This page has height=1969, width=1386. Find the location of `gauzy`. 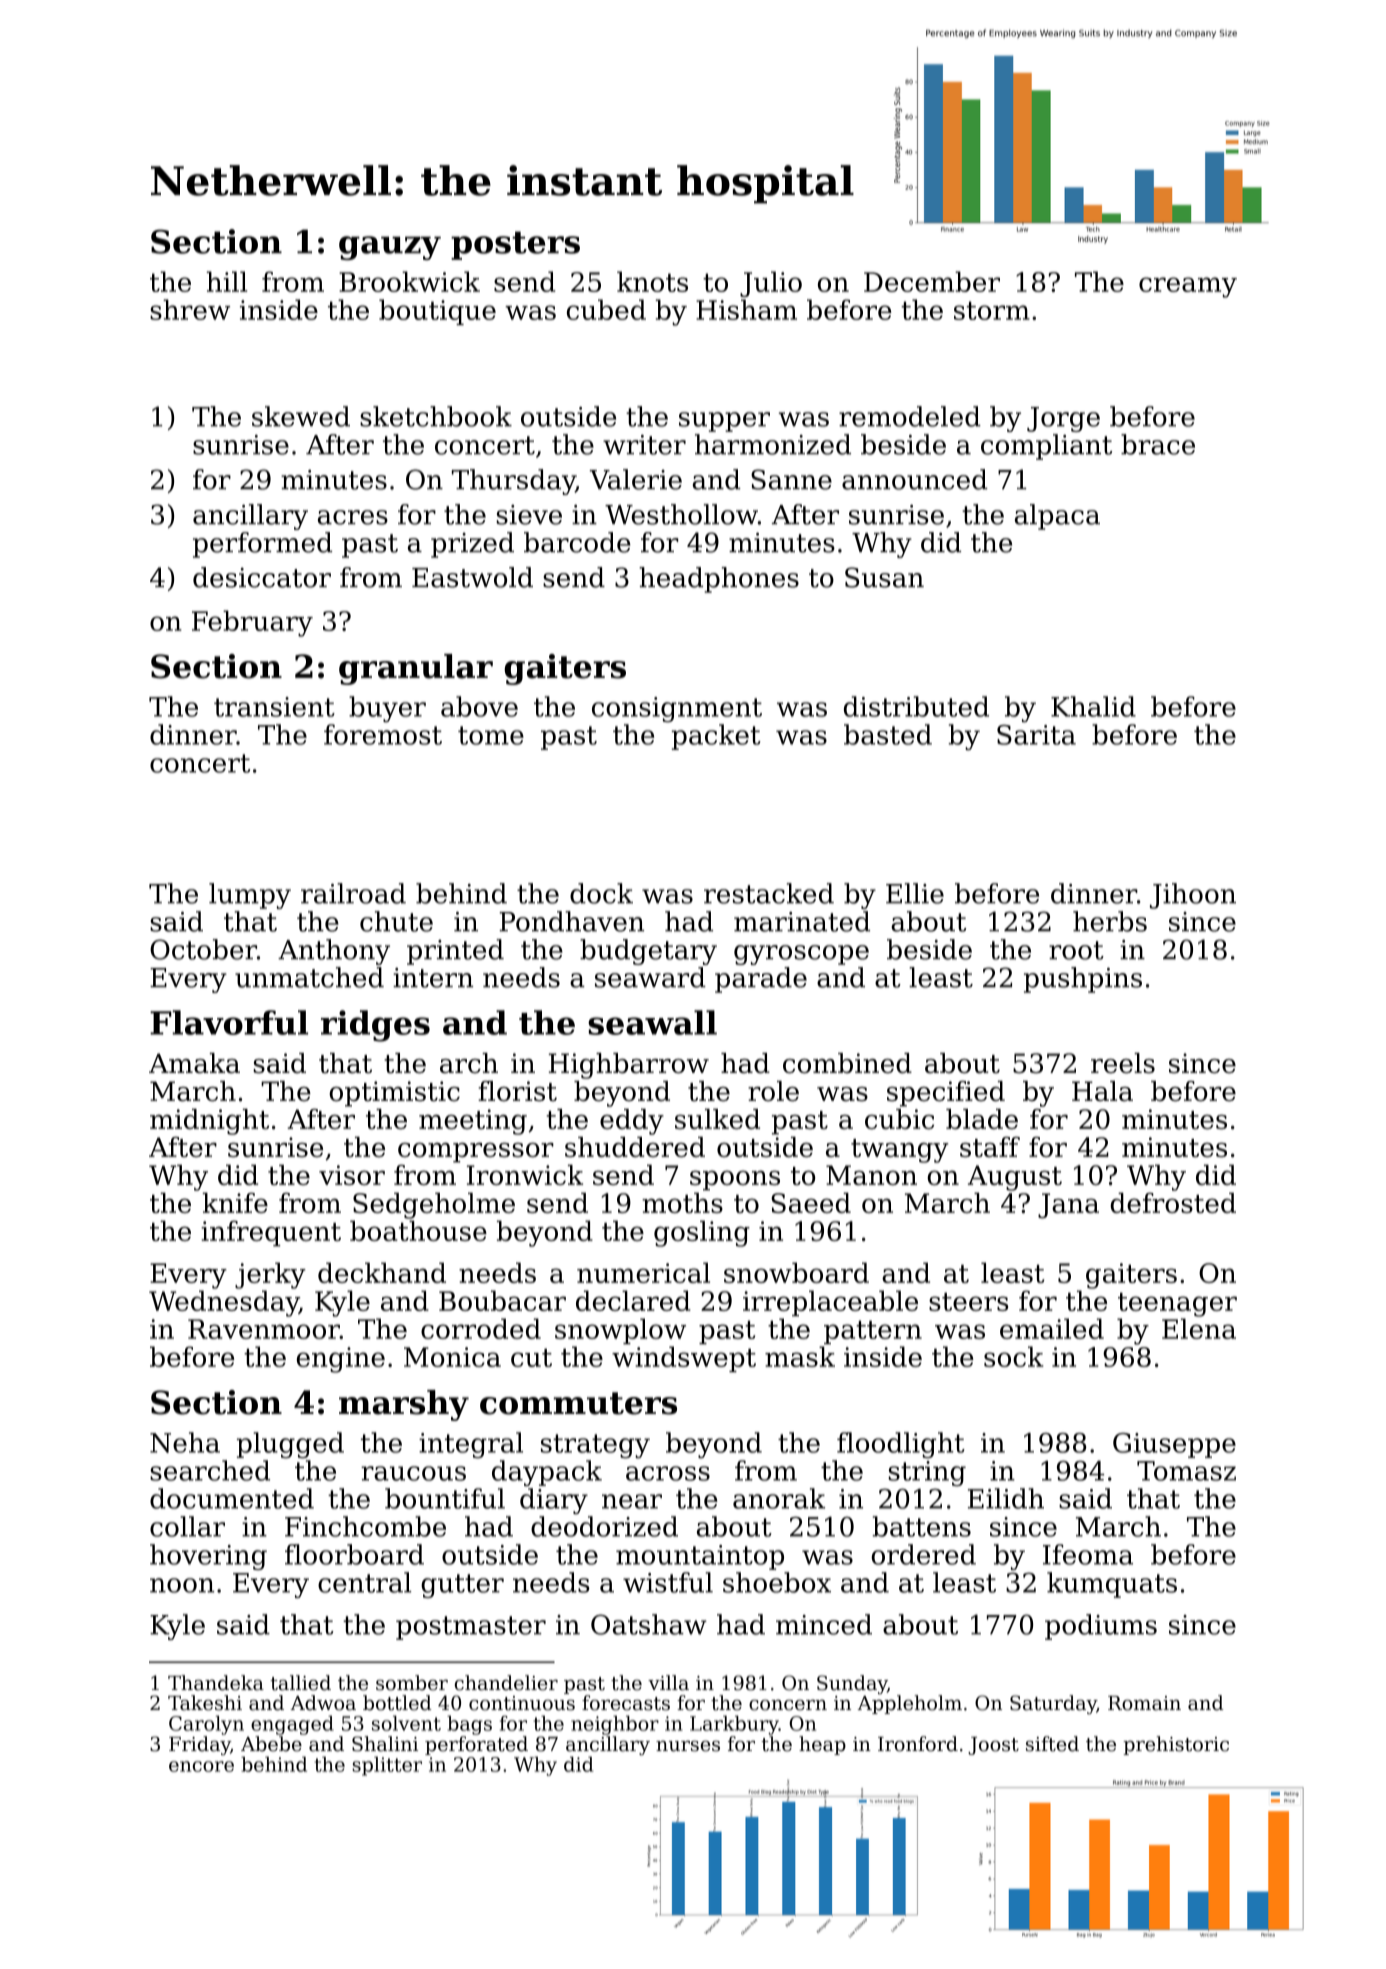

gauzy is located at coordinates (390, 248).
